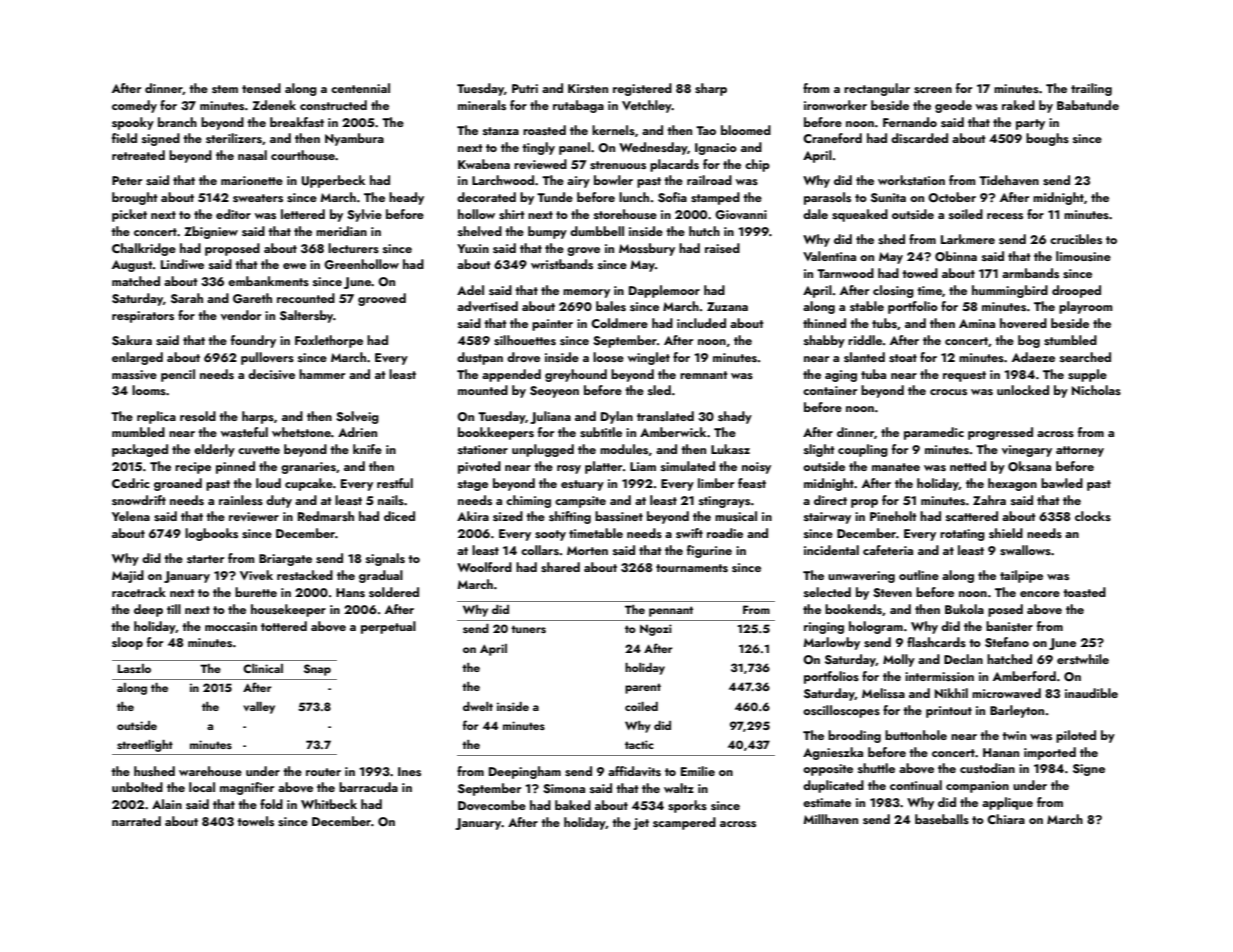 This document has height=952, width=1233. What do you see at coordinates (936, 642) in the document?
I see `flashcards` at bounding box center [936, 642].
